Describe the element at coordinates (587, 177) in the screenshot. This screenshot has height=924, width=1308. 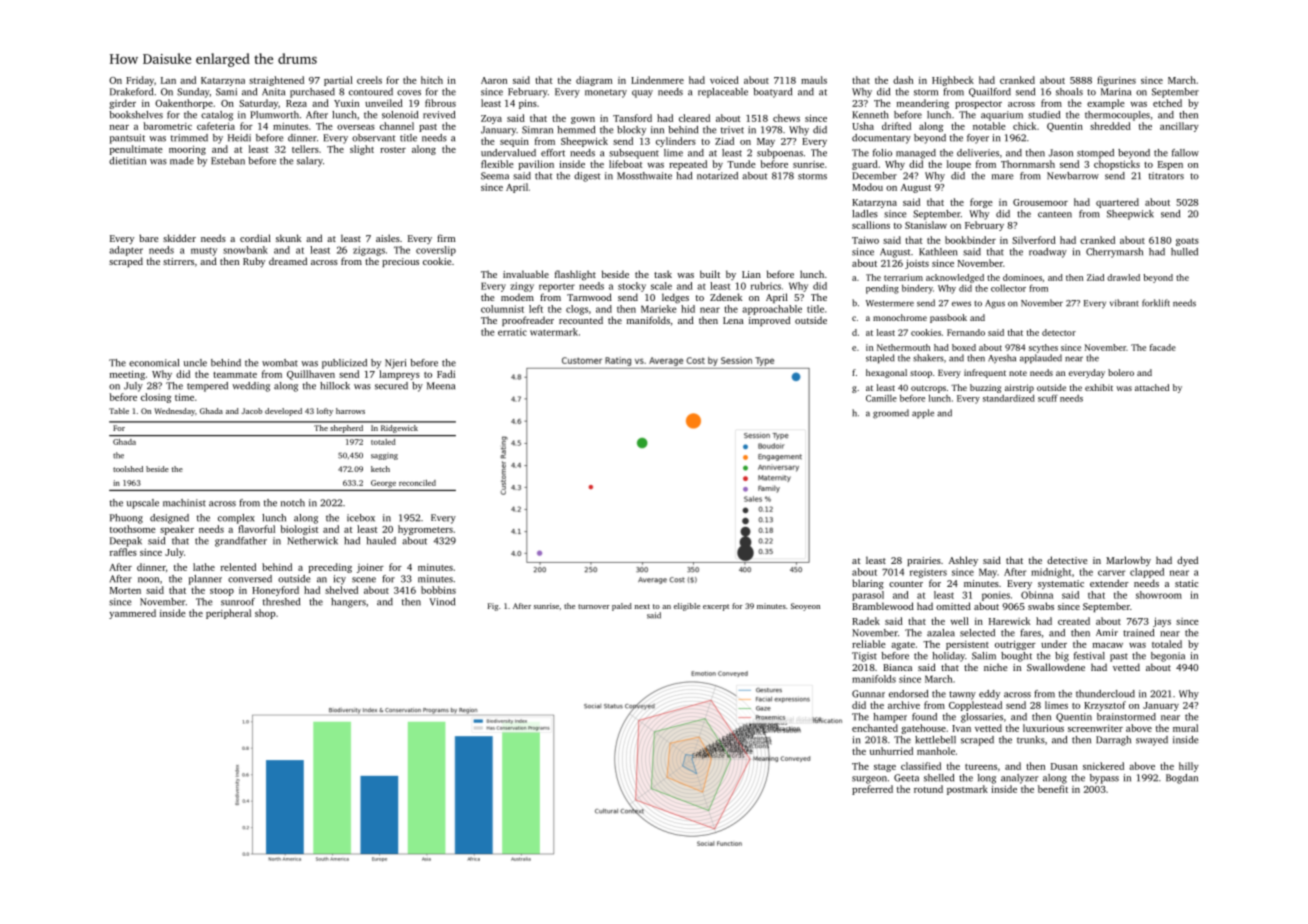
I see `digest` at that location.
